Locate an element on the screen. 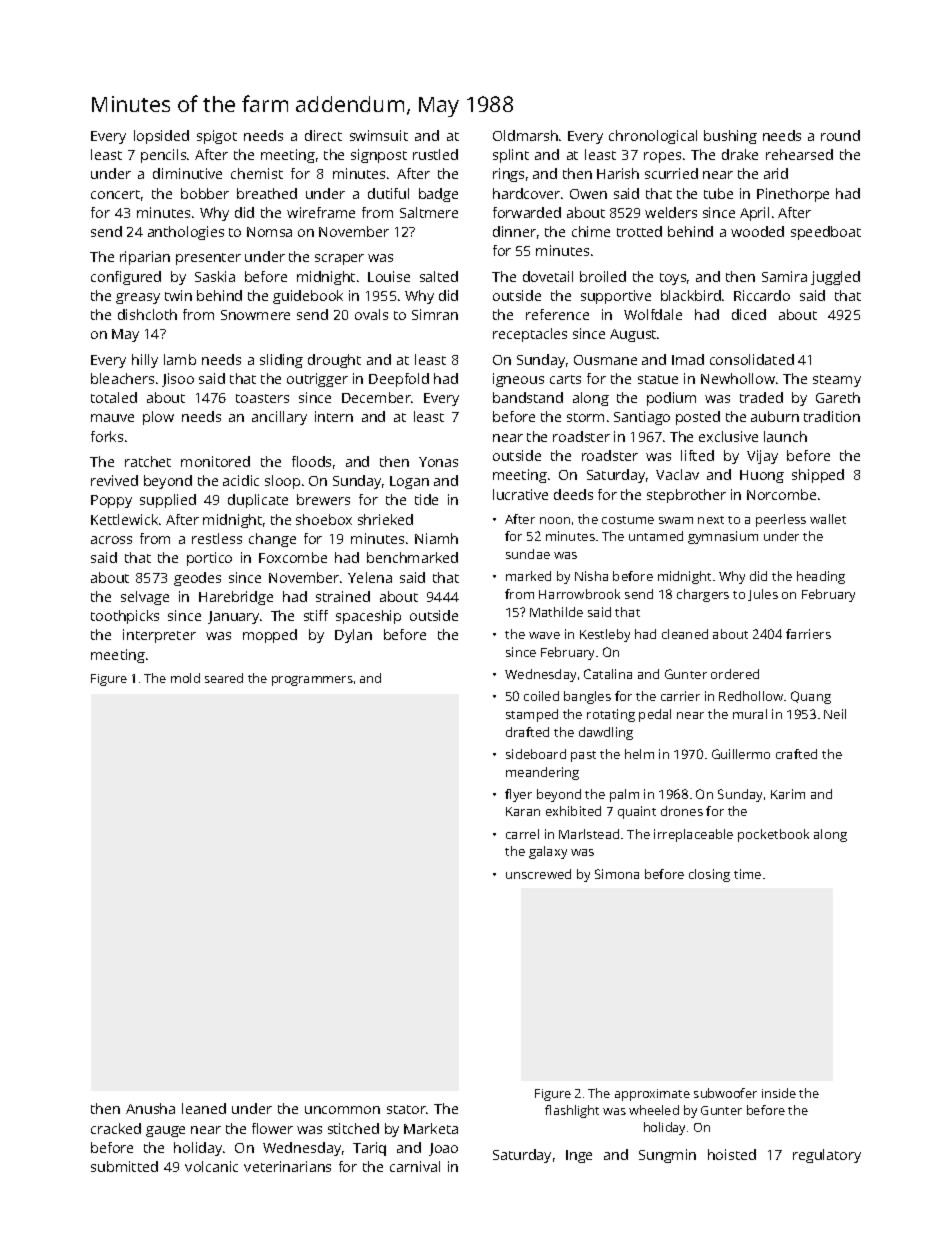 The width and height of the screenshot is (952, 1233). direct is located at coordinates (323, 135).
